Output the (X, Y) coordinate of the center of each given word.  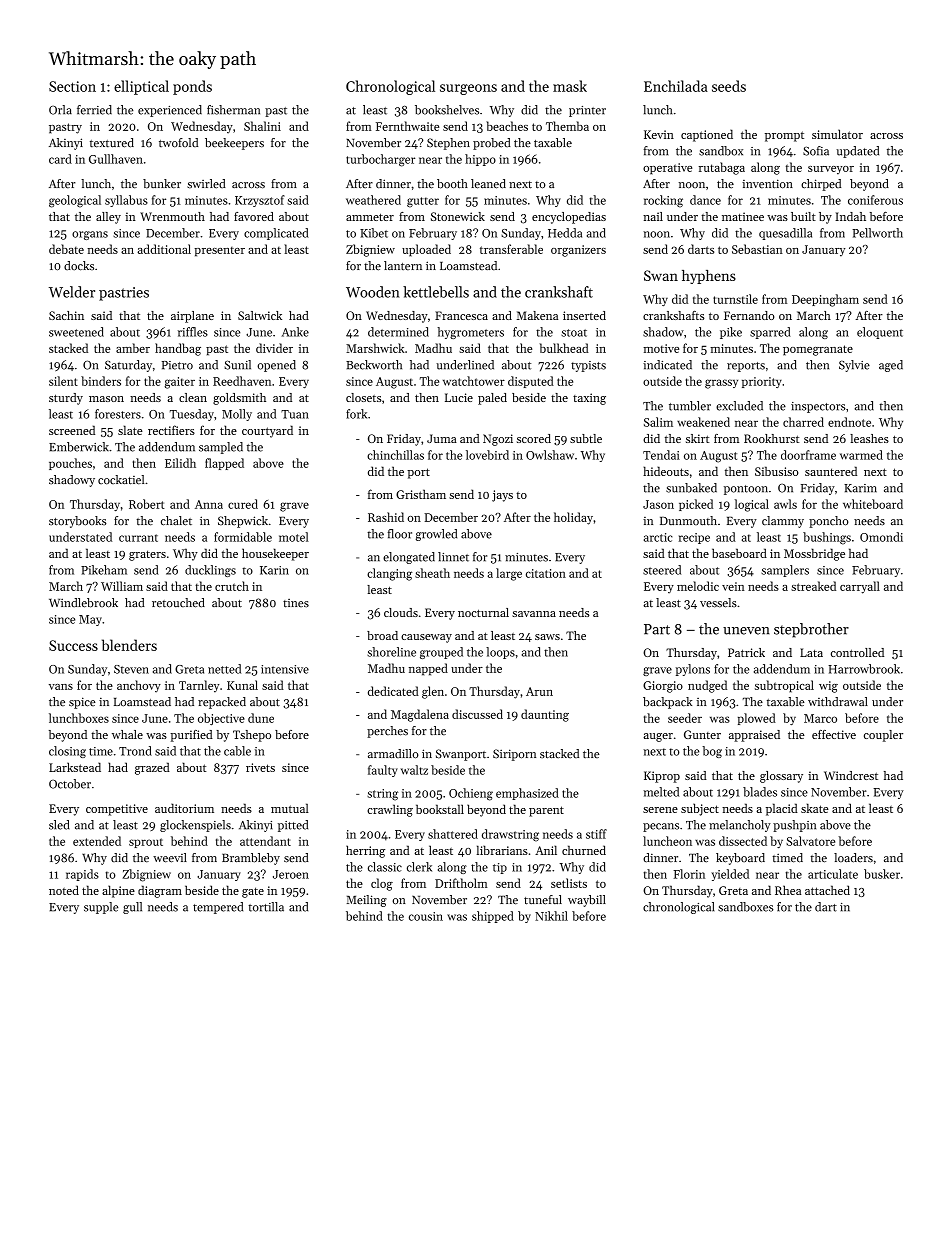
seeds (729, 86)
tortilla (266, 907)
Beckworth (374, 365)
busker (882, 874)
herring (365, 851)
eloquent (880, 333)
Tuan (295, 414)
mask (570, 86)
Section (72, 86)
